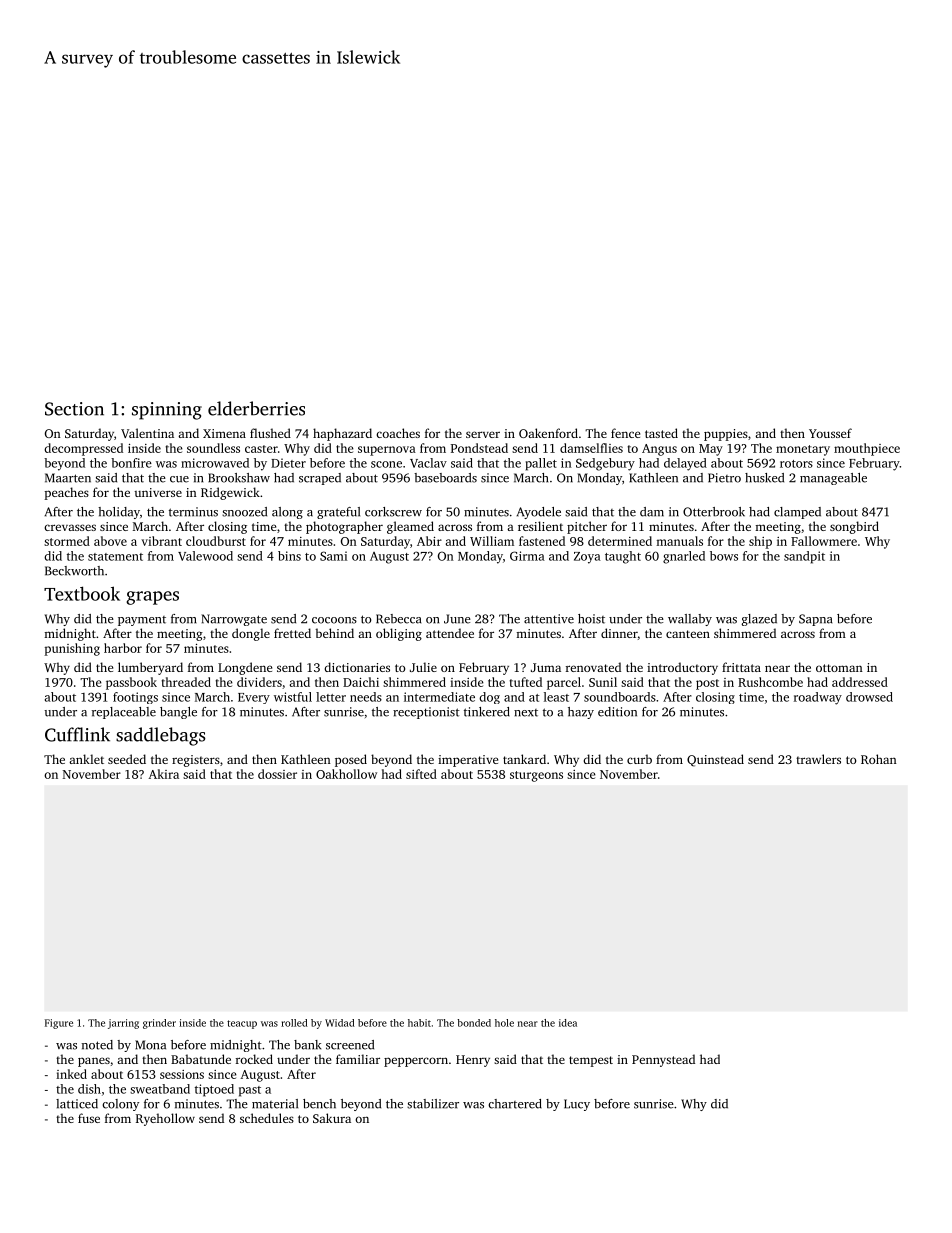 The height and width of the screenshot is (1233, 952). What do you see at coordinates (334, 620) in the screenshot?
I see `cocoons` at bounding box center [334, 620].
